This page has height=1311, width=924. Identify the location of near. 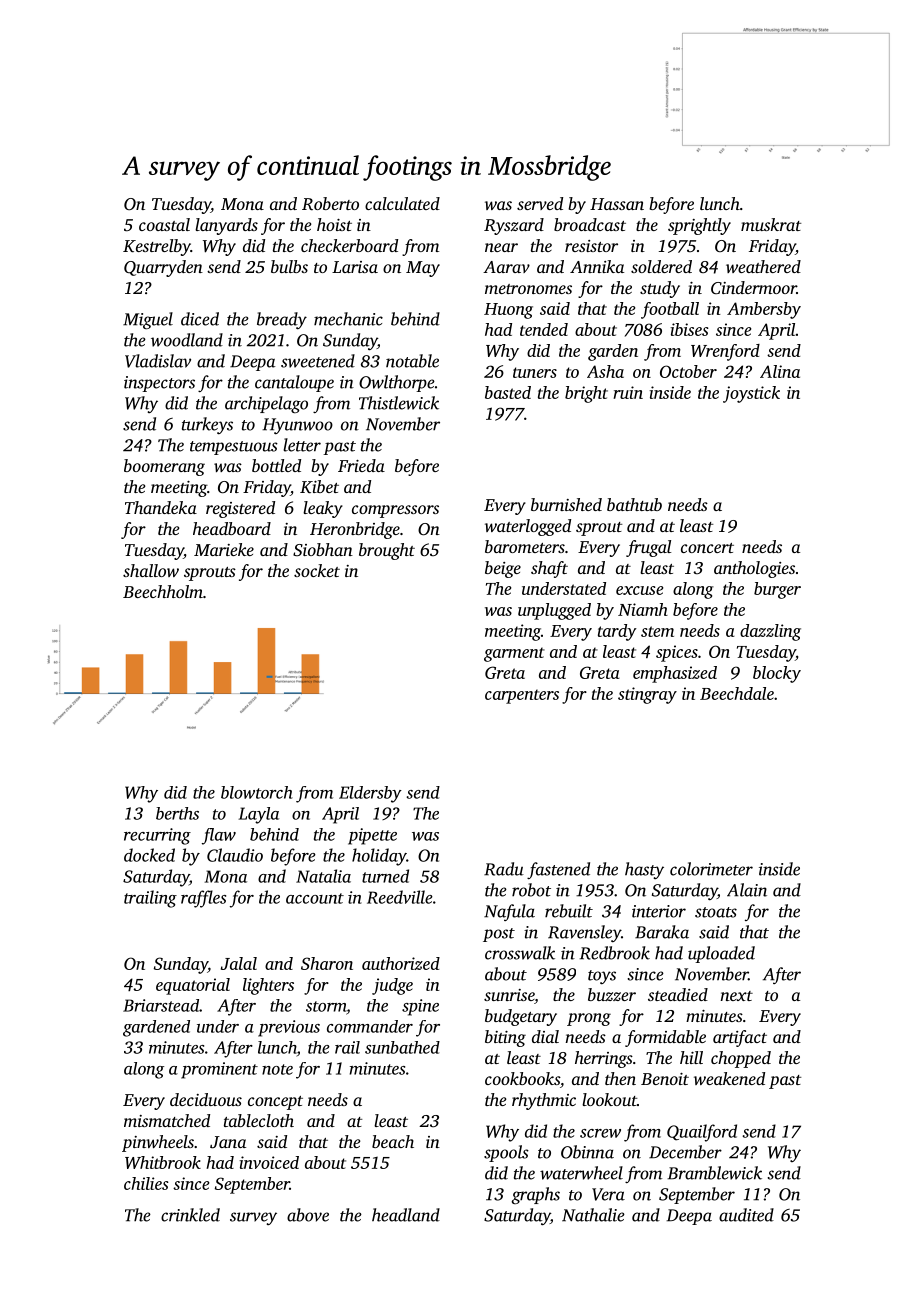
(501, 247).
